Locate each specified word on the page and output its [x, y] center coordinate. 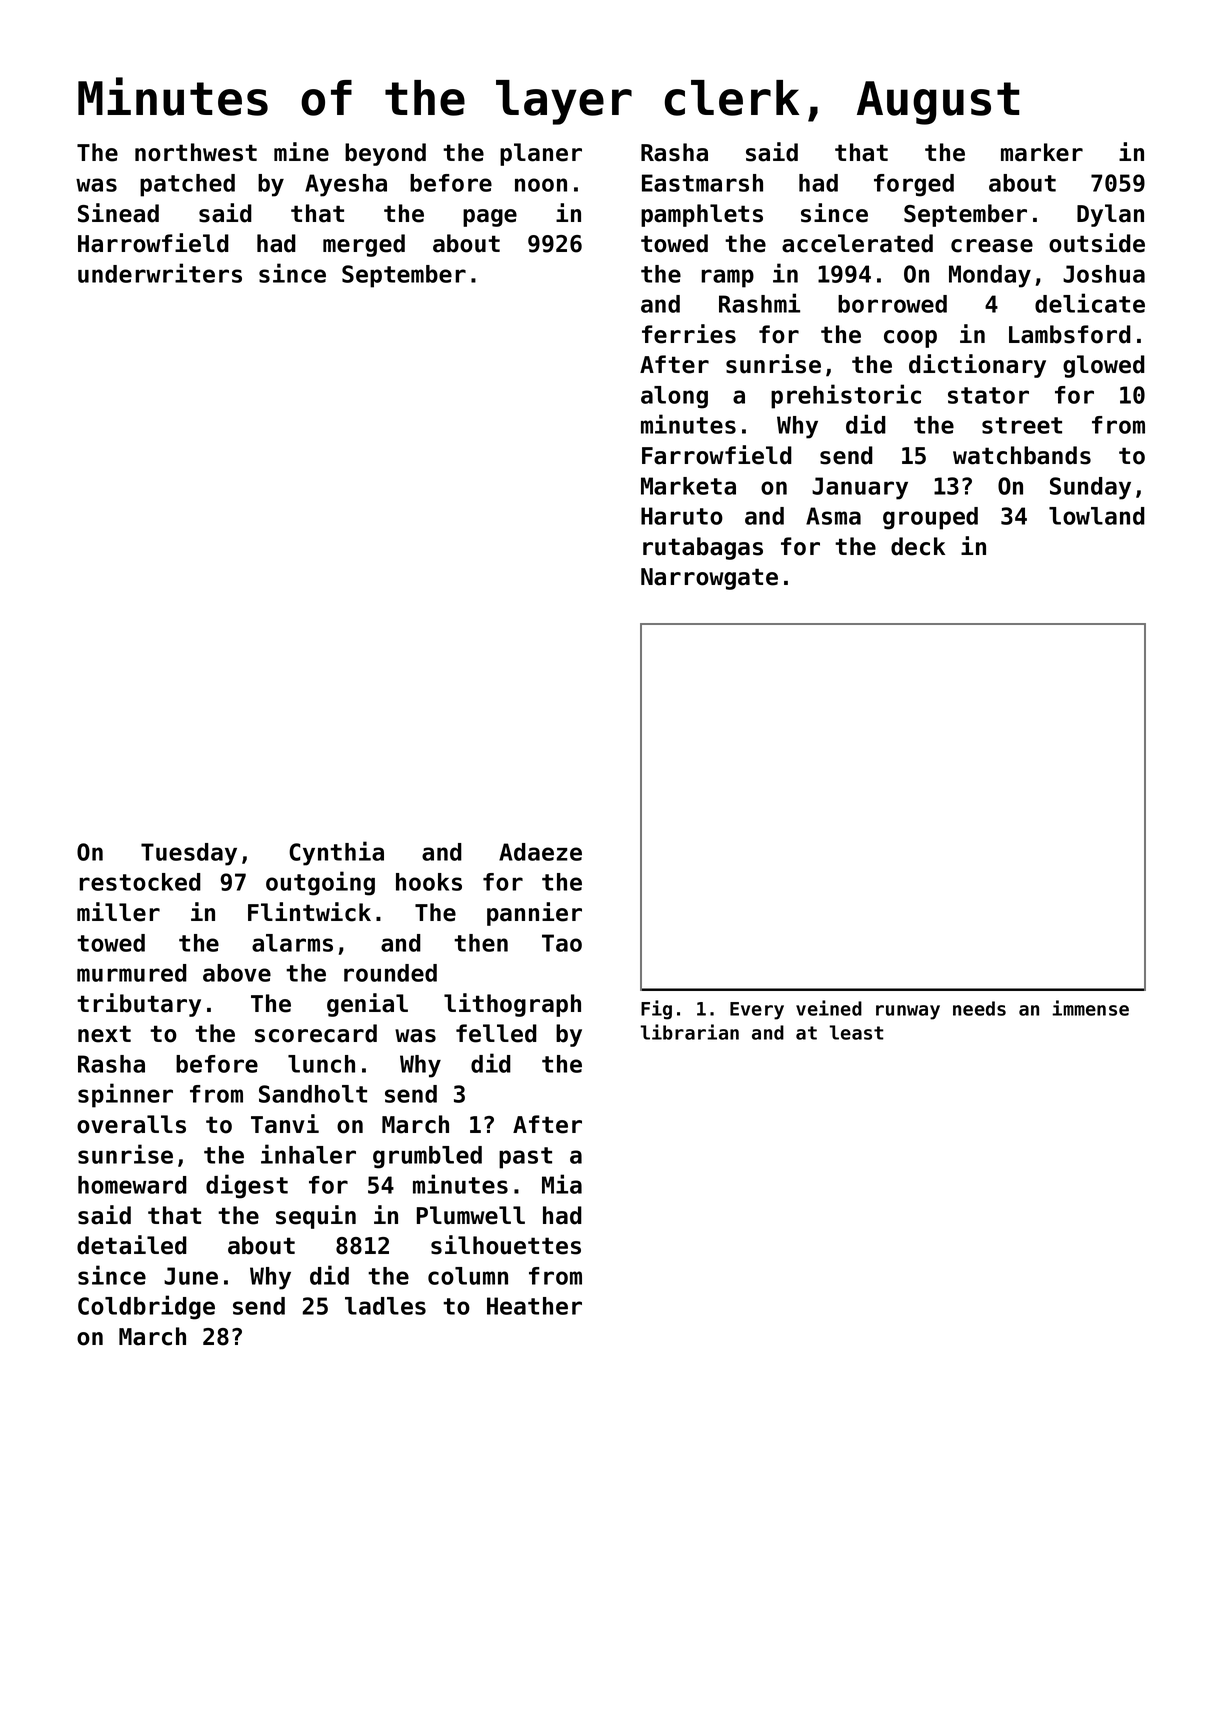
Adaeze [540, 852]
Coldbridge [146, 1307]
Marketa [688, 486]
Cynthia [336, 853]
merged [364, 245]
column [468, 1276]
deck [918, 546]
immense [1090, 1008]
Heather [534, 1306]
